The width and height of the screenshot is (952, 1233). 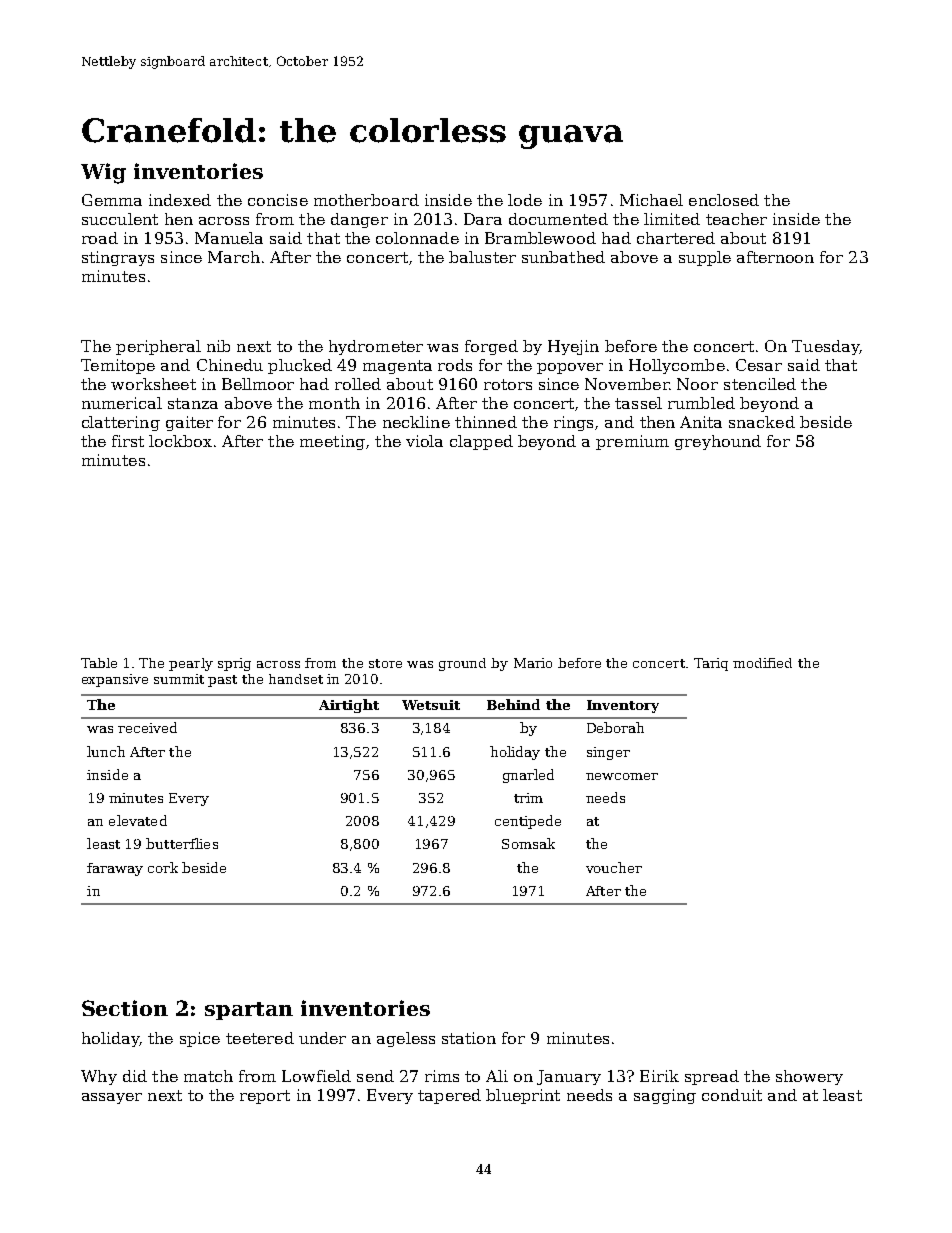 I want to click on newcomer, so click(x=622, y=776).
